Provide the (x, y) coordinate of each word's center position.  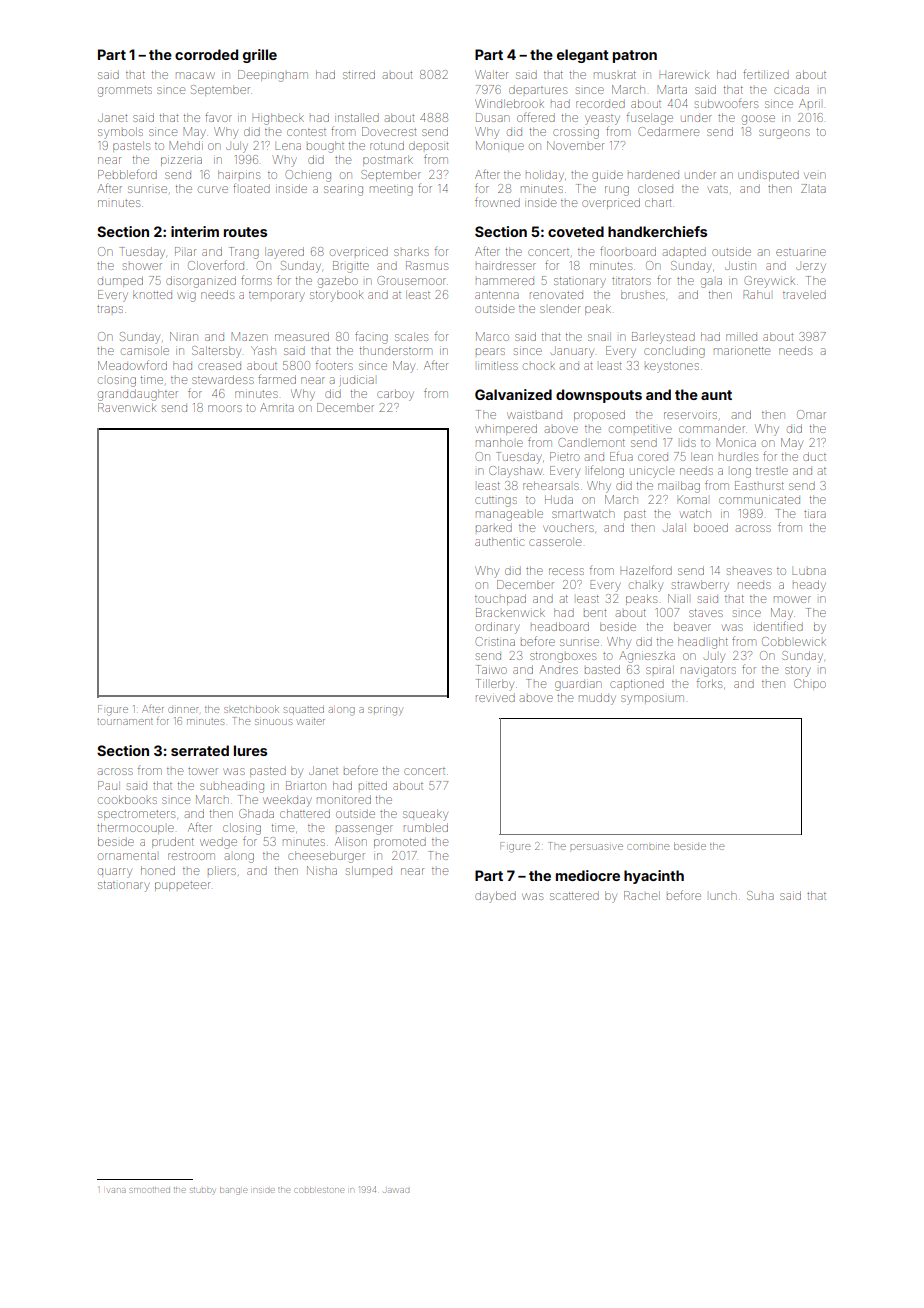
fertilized (766, 74)
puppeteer (182, 886)
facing (371, 337)
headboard (560, 626)
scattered (574, 896)
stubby (202, 1191)
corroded (206, 54)
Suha (760, 895)
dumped (120, 281)
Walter (491, 74)
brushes (643, 294)
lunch (723, 895)
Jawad (396, 1190)
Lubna (809, 571)
